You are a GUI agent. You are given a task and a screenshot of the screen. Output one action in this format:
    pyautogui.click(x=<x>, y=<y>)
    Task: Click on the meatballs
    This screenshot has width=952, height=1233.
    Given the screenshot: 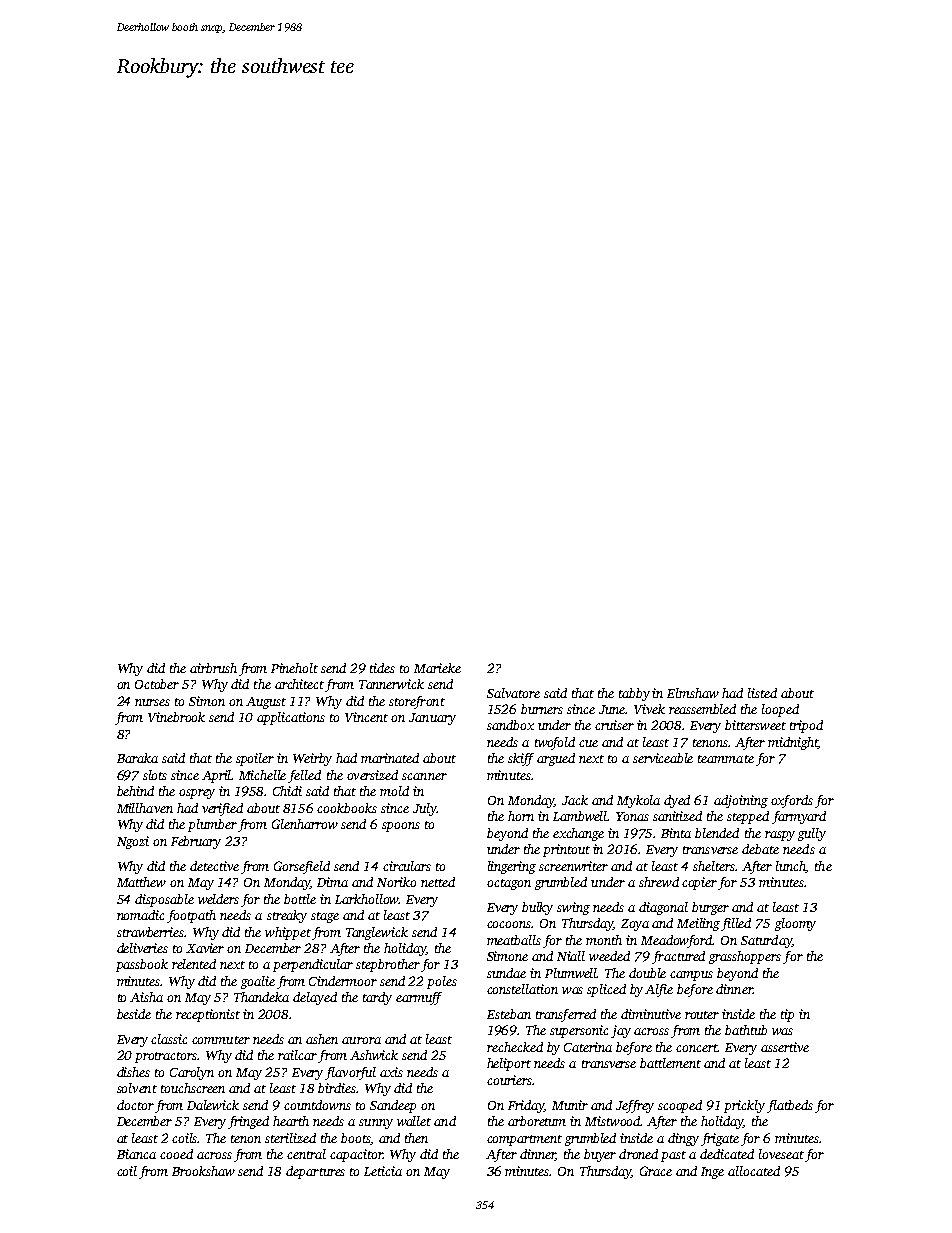 What is the action you would take?
    pyautogui.click(x=514, y=940)
